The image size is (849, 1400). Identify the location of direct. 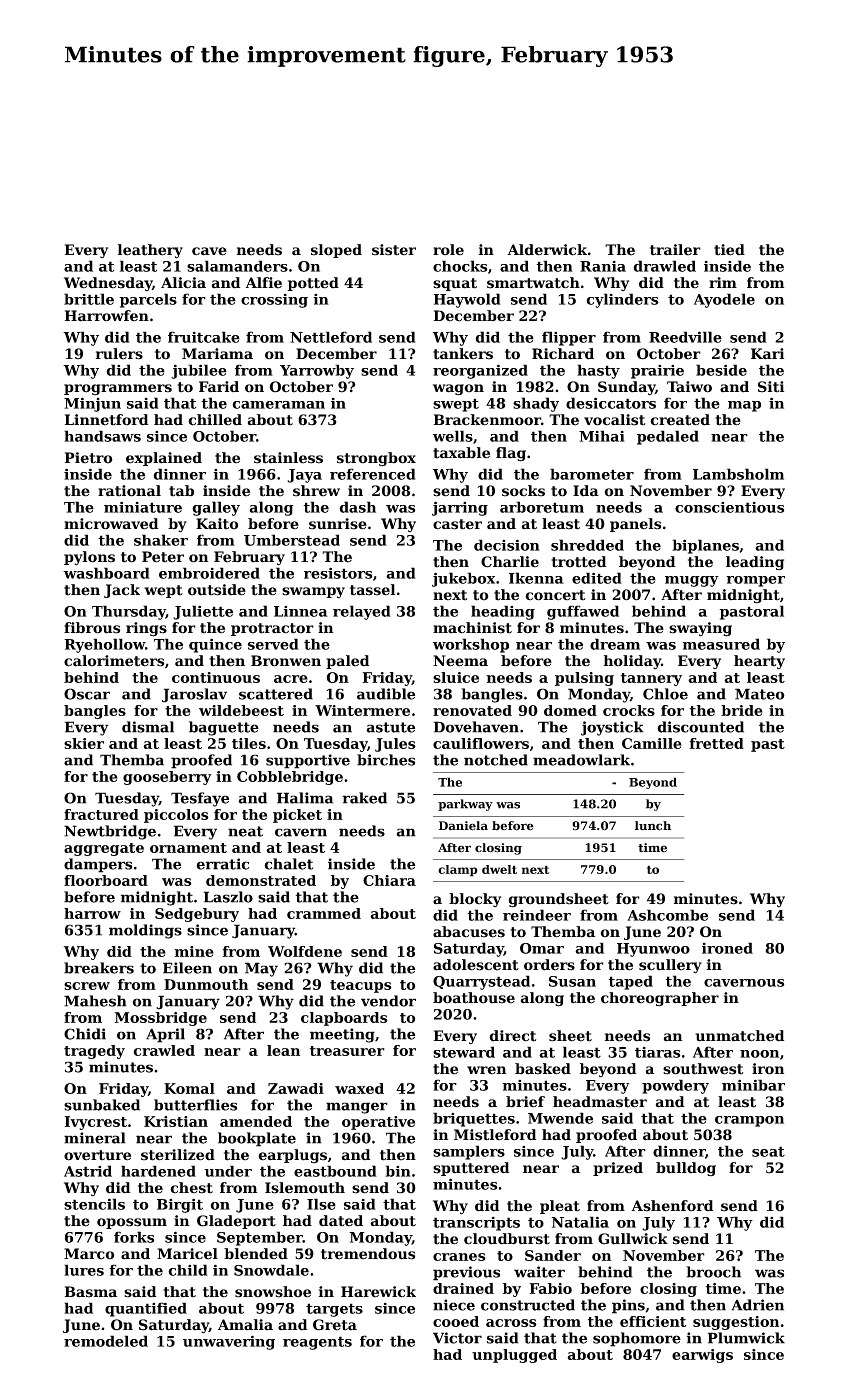
(512, 1036).
